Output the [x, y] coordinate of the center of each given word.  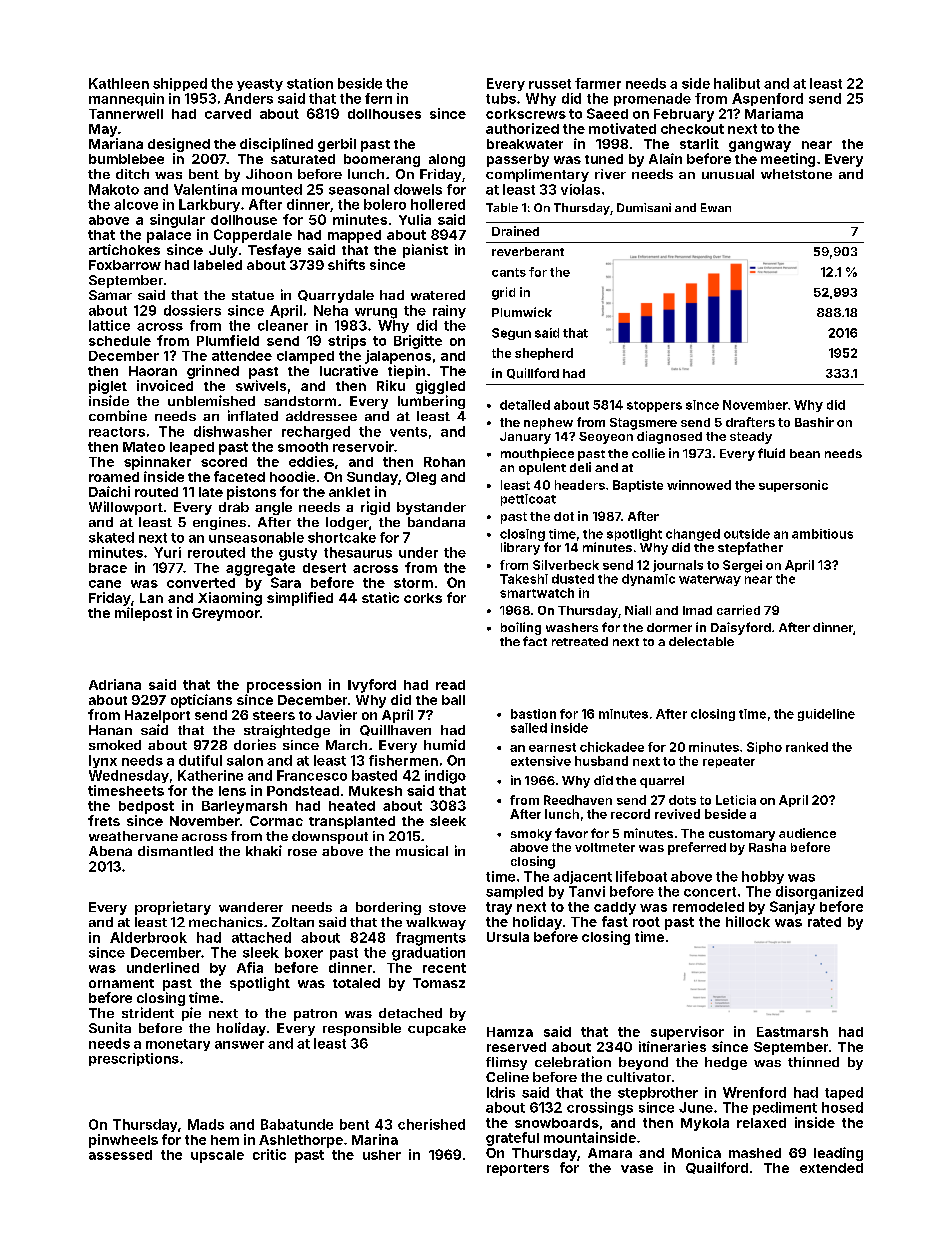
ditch [132, 174]
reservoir [363, 446]
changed [693, 535]
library [520, 548]
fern [378, 98]
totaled [356, 983]
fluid [771, 453]
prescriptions [134, 1059]
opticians [201, 701]
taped [844, 1093]
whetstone [796, 174]
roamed [114, 477]
